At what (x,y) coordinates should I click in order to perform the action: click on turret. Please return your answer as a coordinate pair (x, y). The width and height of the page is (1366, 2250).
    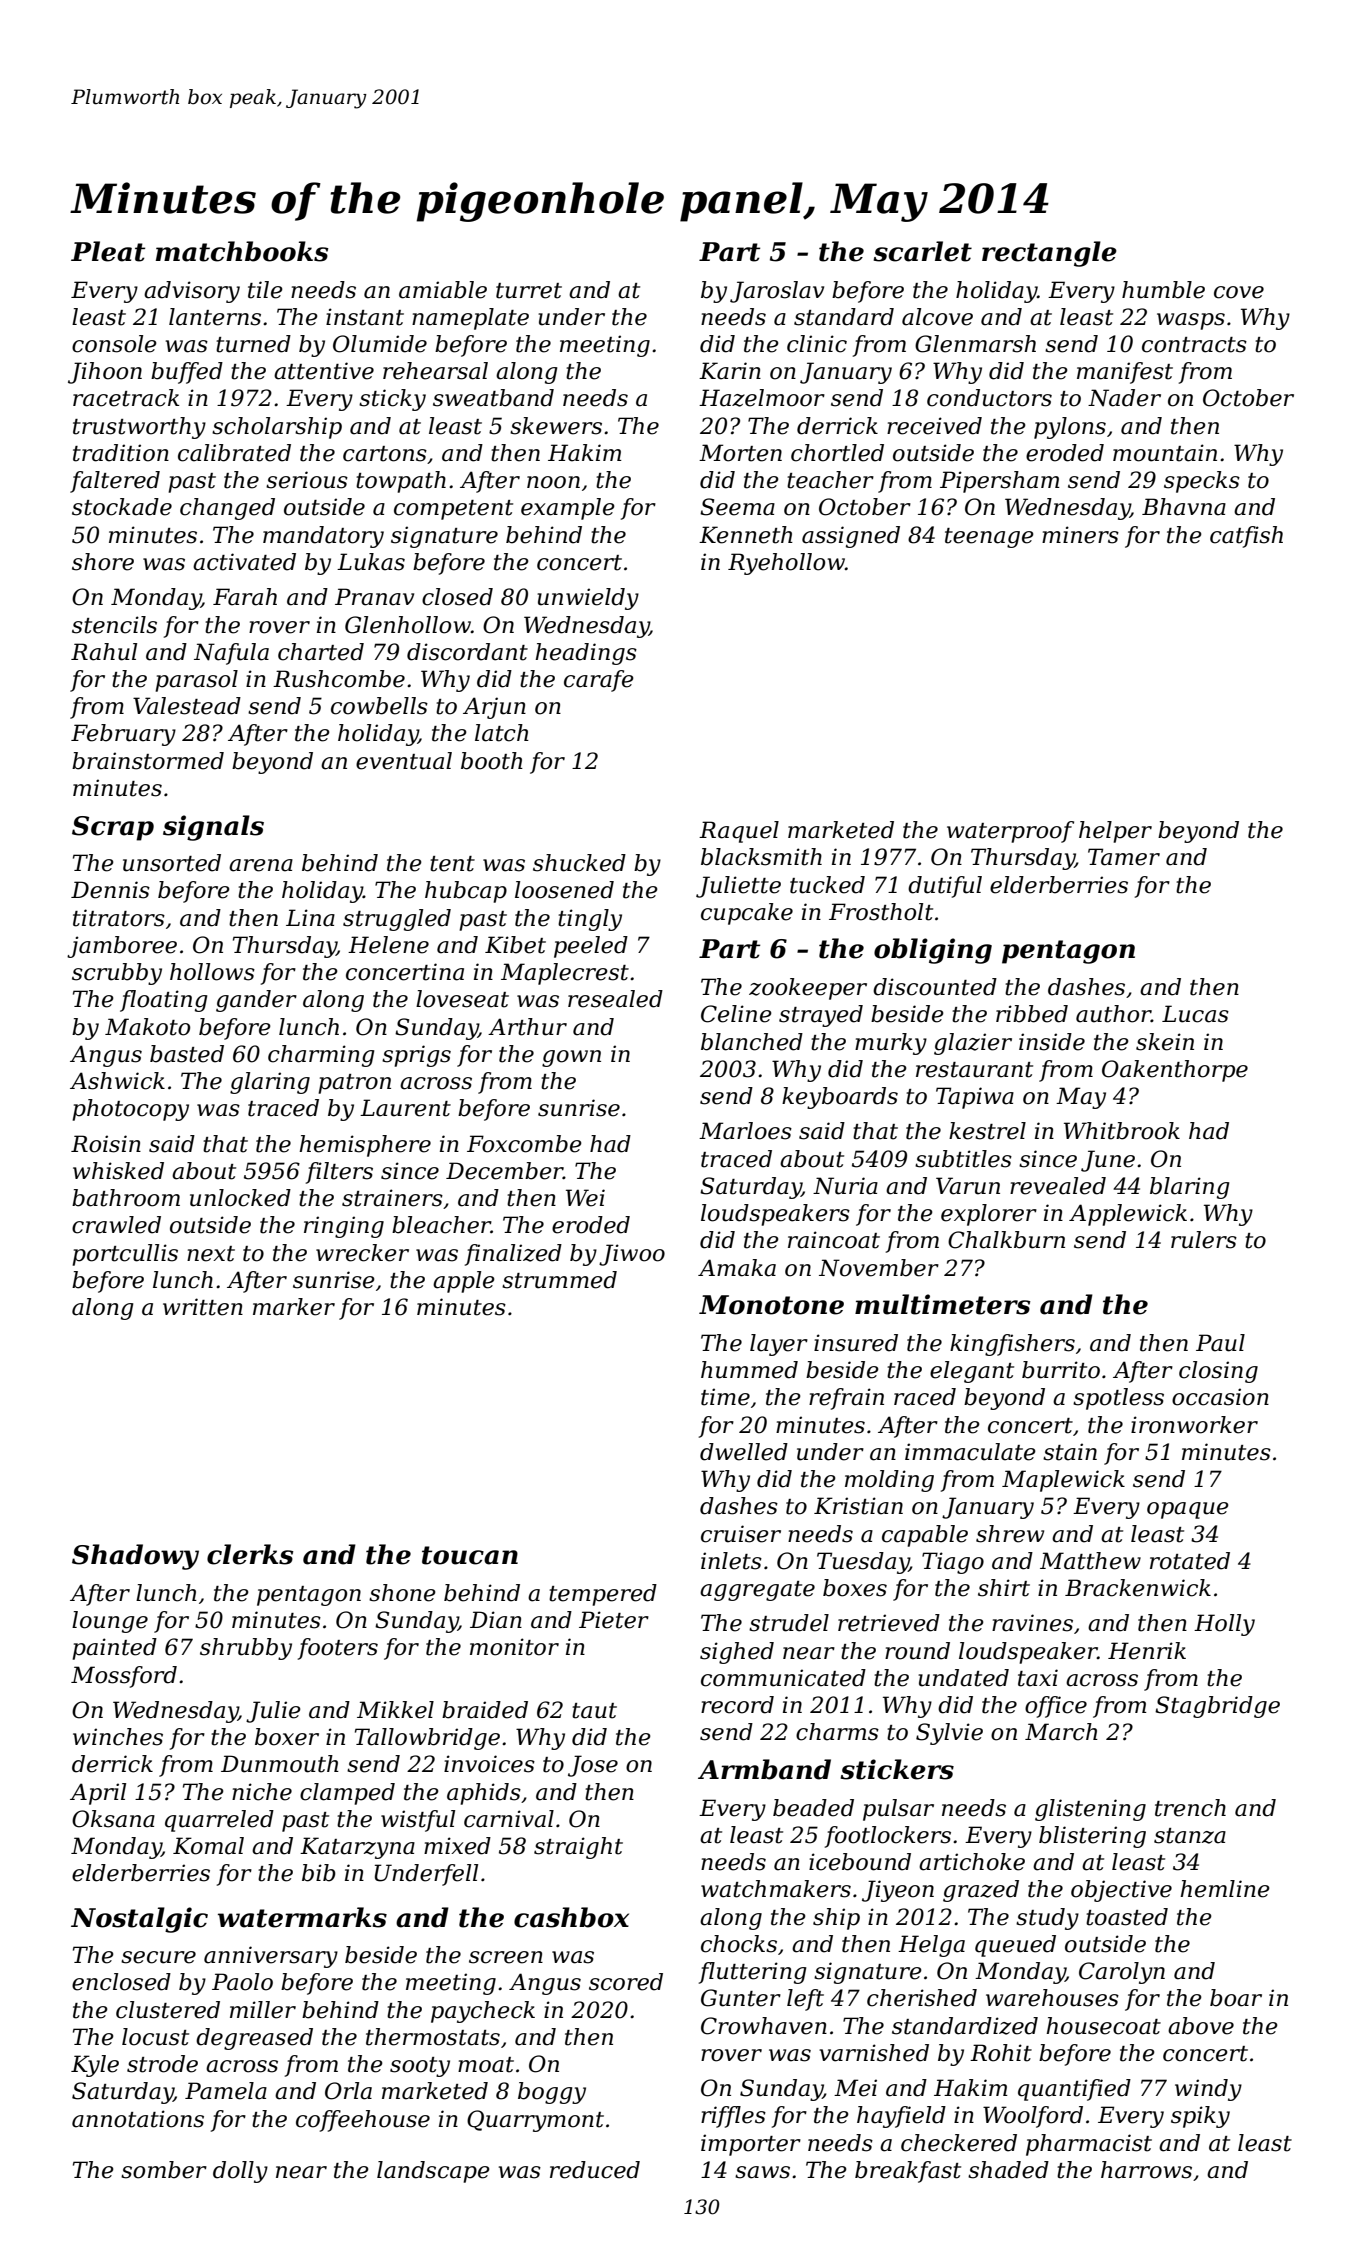
    Looking at the image, I should click on (529, 291).
